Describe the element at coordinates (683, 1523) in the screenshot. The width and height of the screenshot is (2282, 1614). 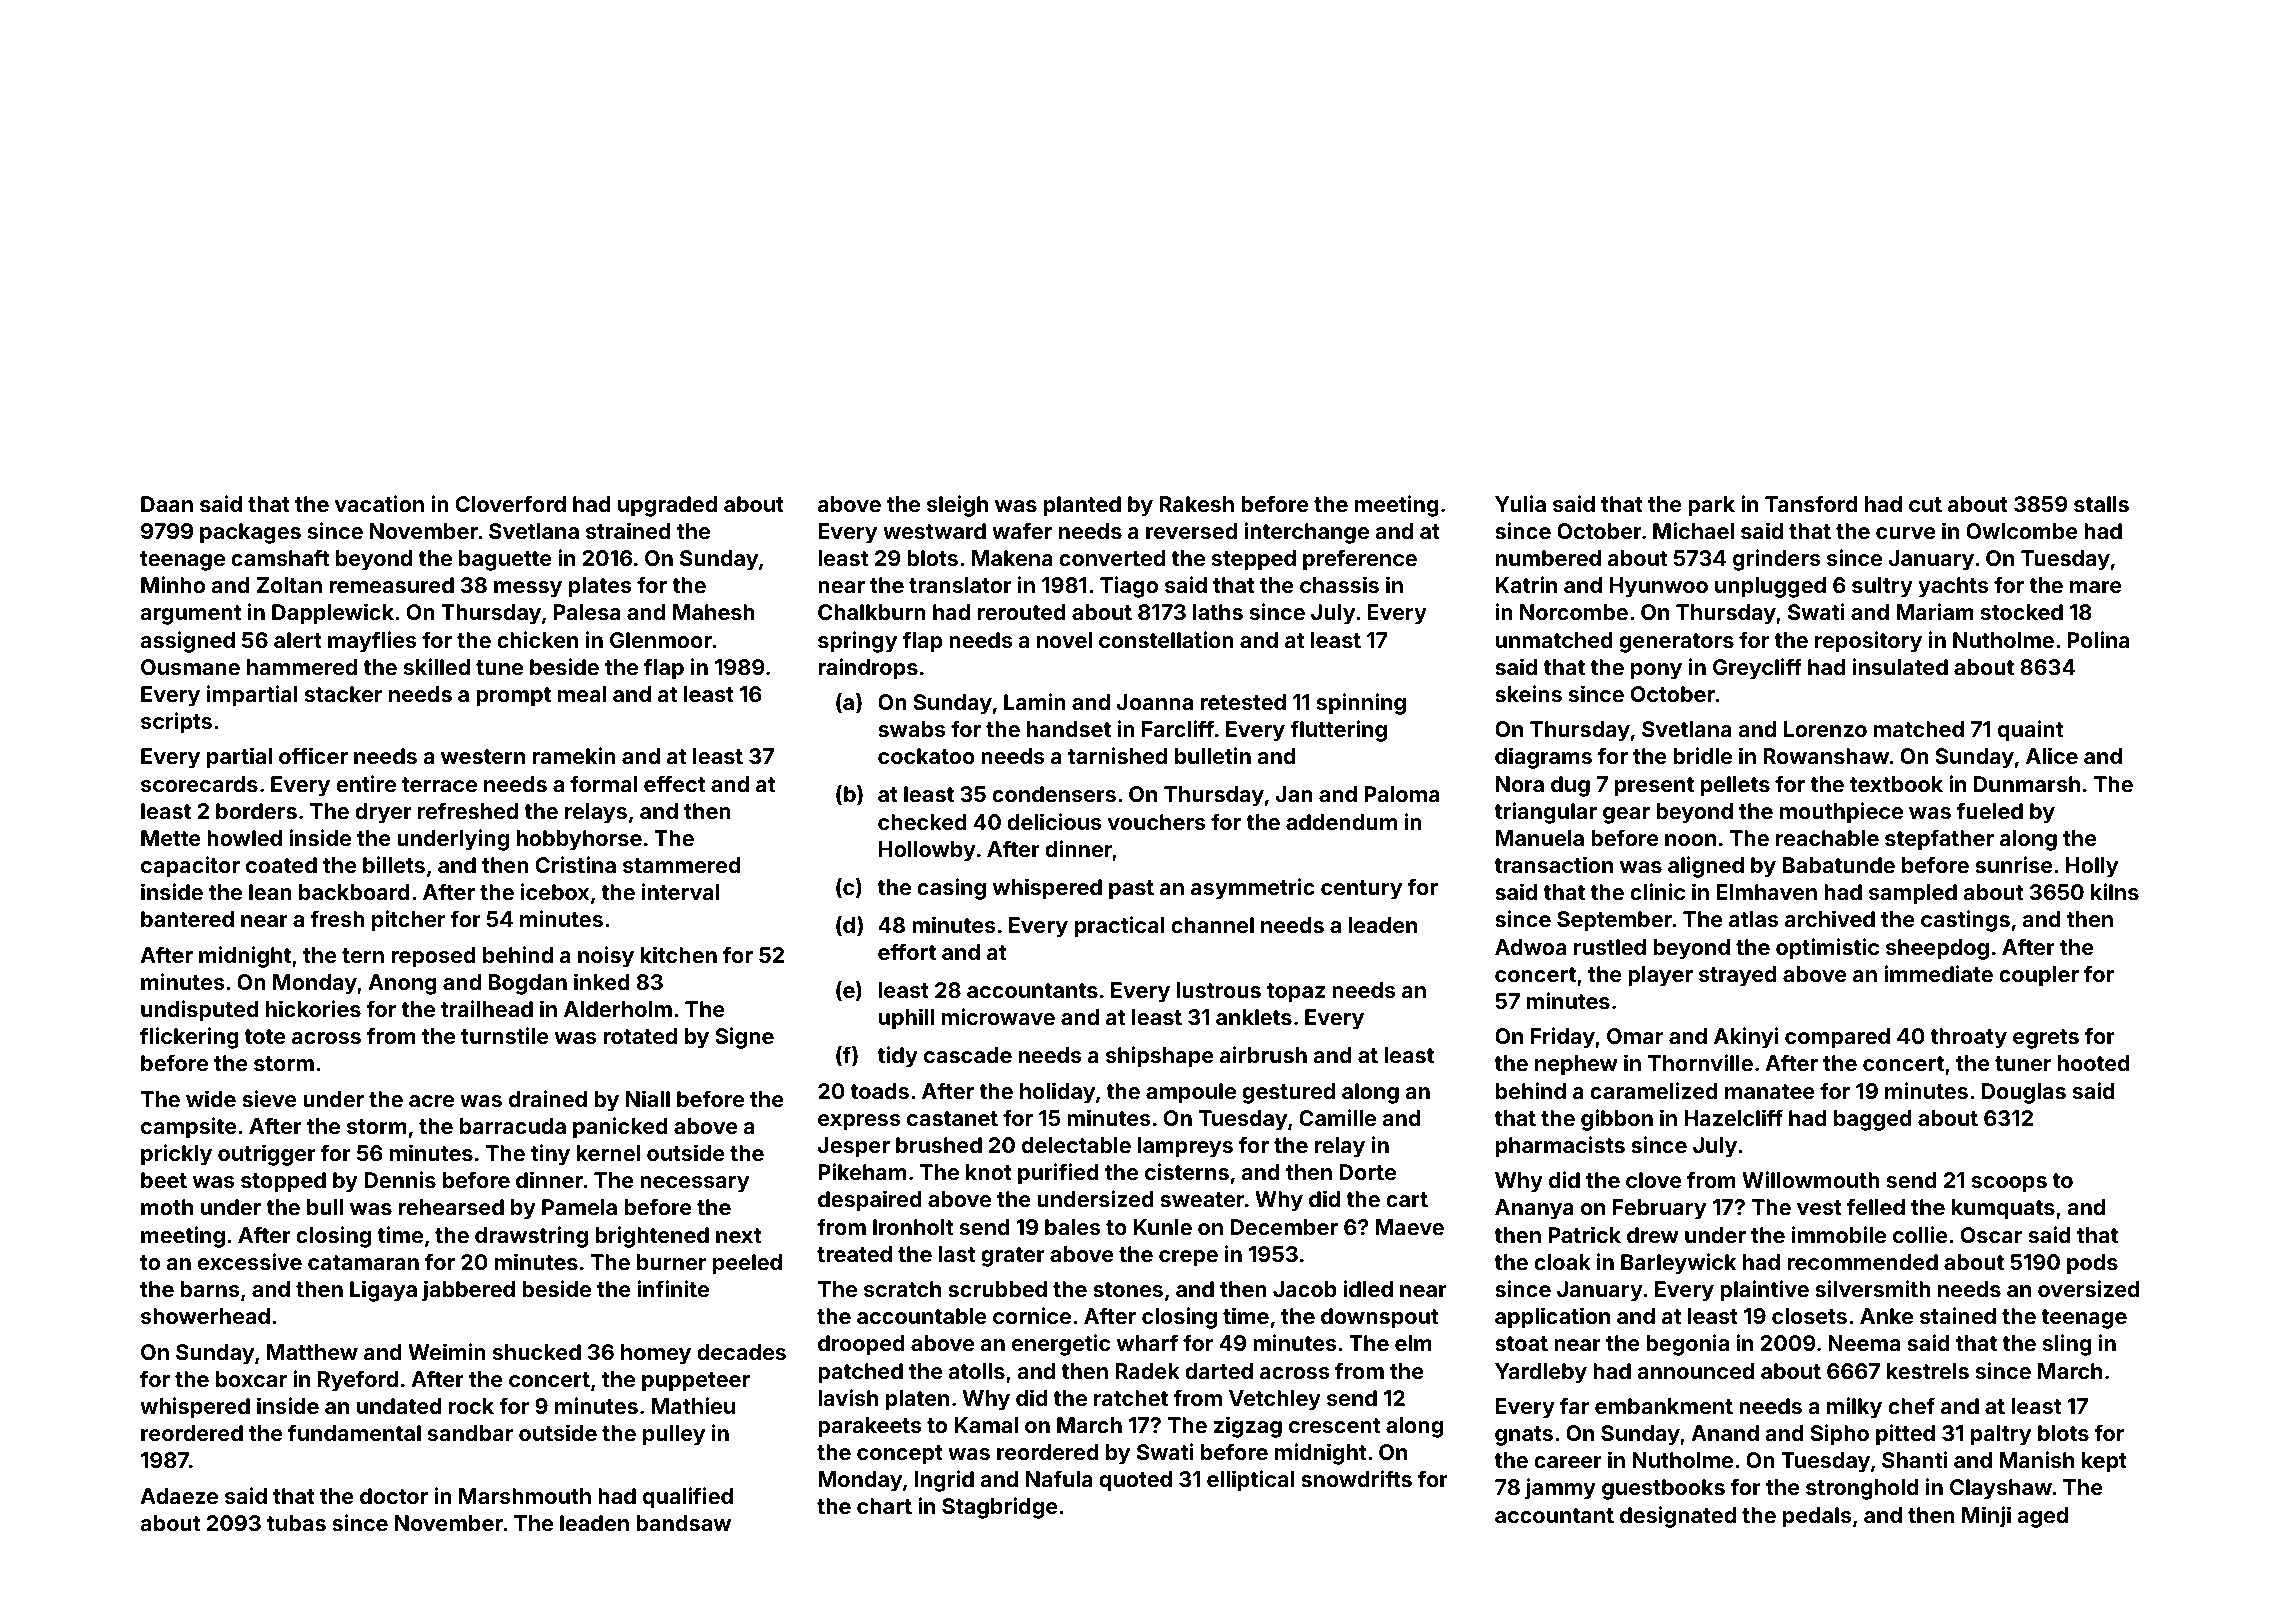
I see `bandsaw` at that location.
